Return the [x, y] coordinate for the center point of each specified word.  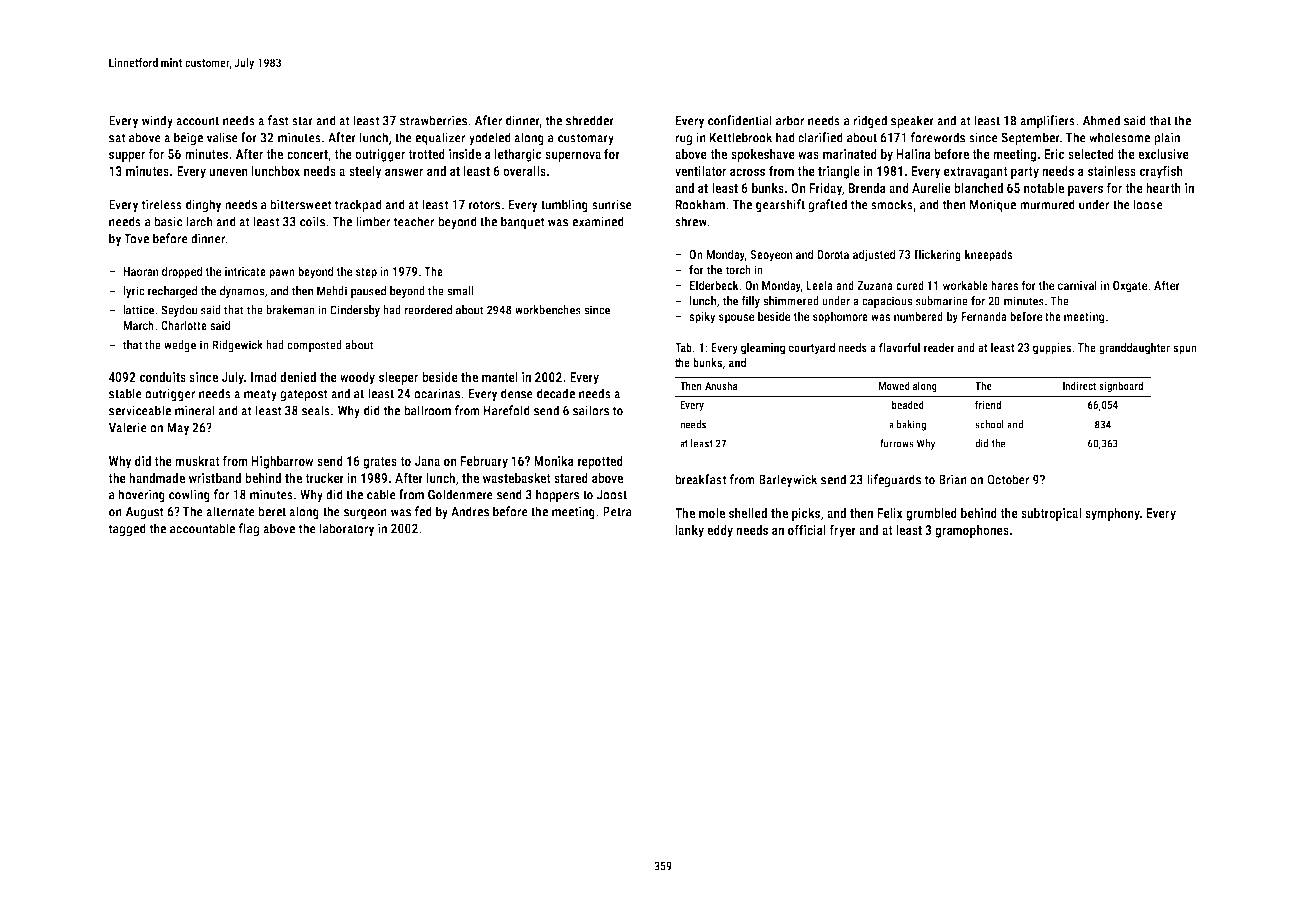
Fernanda [984, 316]
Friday [826, 189]
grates [380, 463]
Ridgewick [237, 346]
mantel [500, 377]
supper [127, 156]
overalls [524, 171]
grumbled [931, 514]
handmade [157, 478]
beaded [908, 404]
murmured [1047, 204]
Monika [554, 461]
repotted [600, 462]
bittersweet [301, 204]
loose [1148, 204]
